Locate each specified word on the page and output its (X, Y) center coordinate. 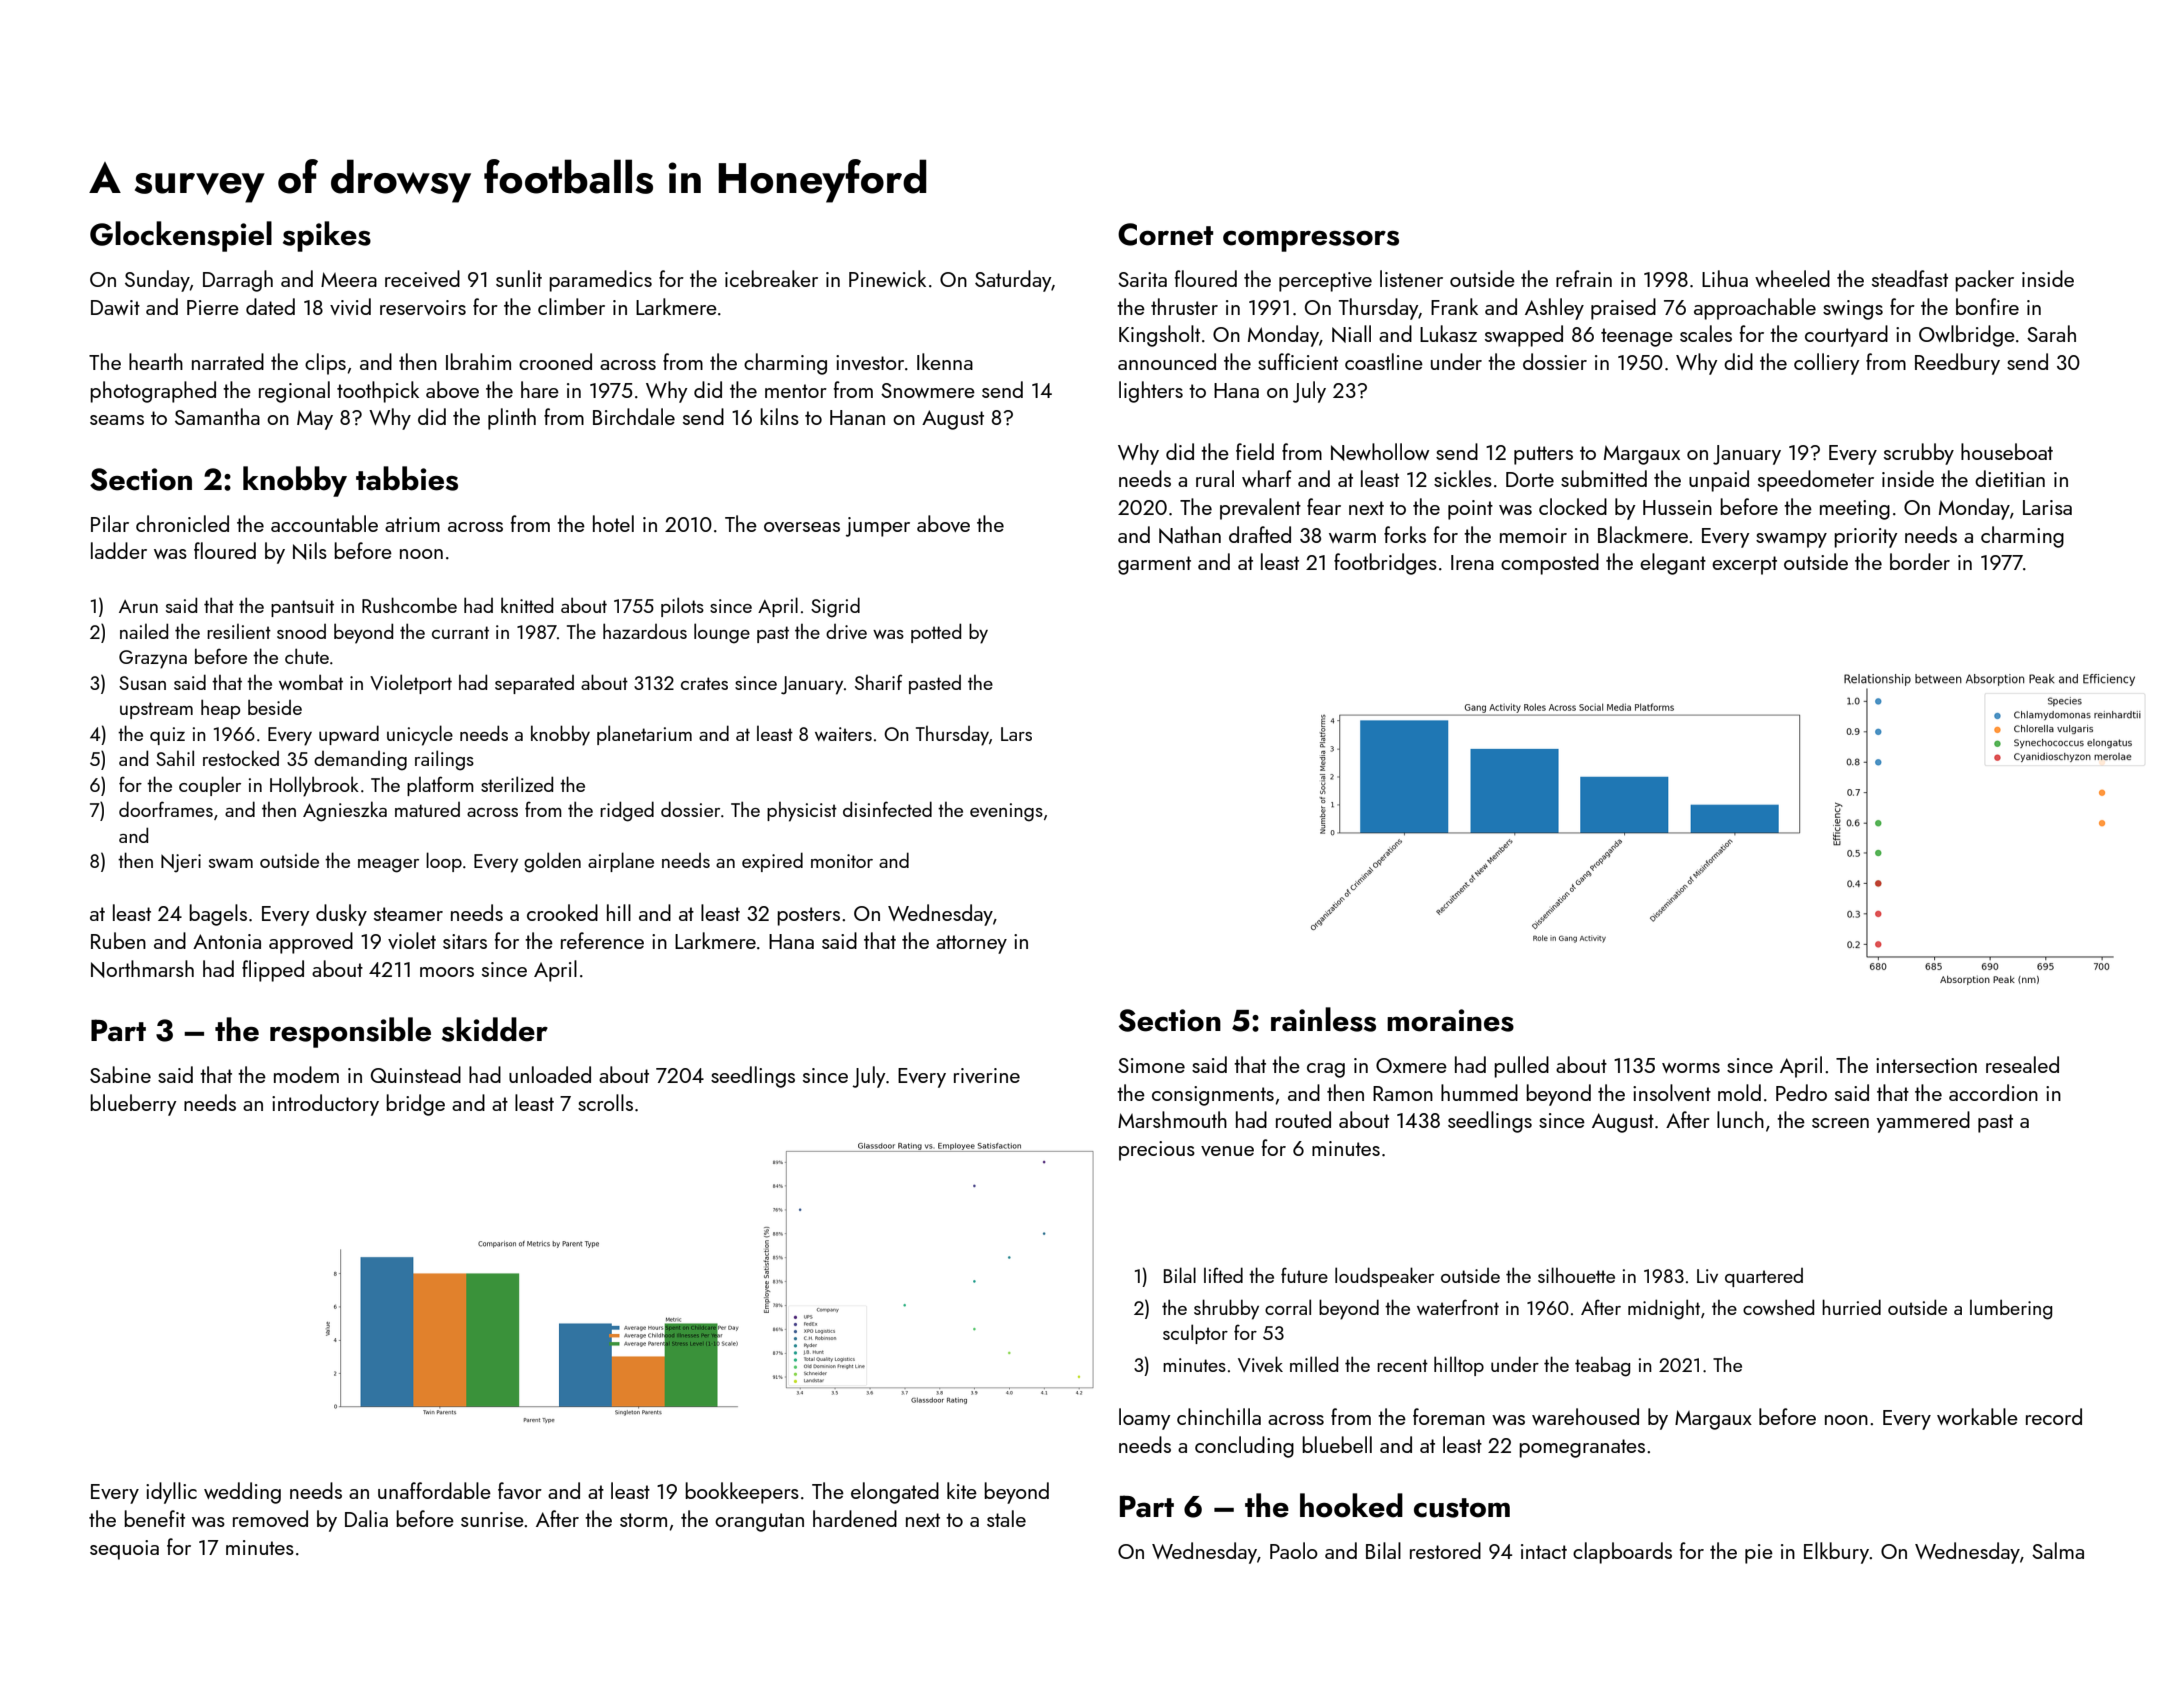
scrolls (605, 1102)
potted (936, 633)
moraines (1450, 1020)
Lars (1016, 734)
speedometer (1816, 481)
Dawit (115, 307)
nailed (144, 631)
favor (520, 1490)
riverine (987, 1075)
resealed (2022, 1064)
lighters (1151, 392)
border (1920, 561)
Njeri (181, 863)
